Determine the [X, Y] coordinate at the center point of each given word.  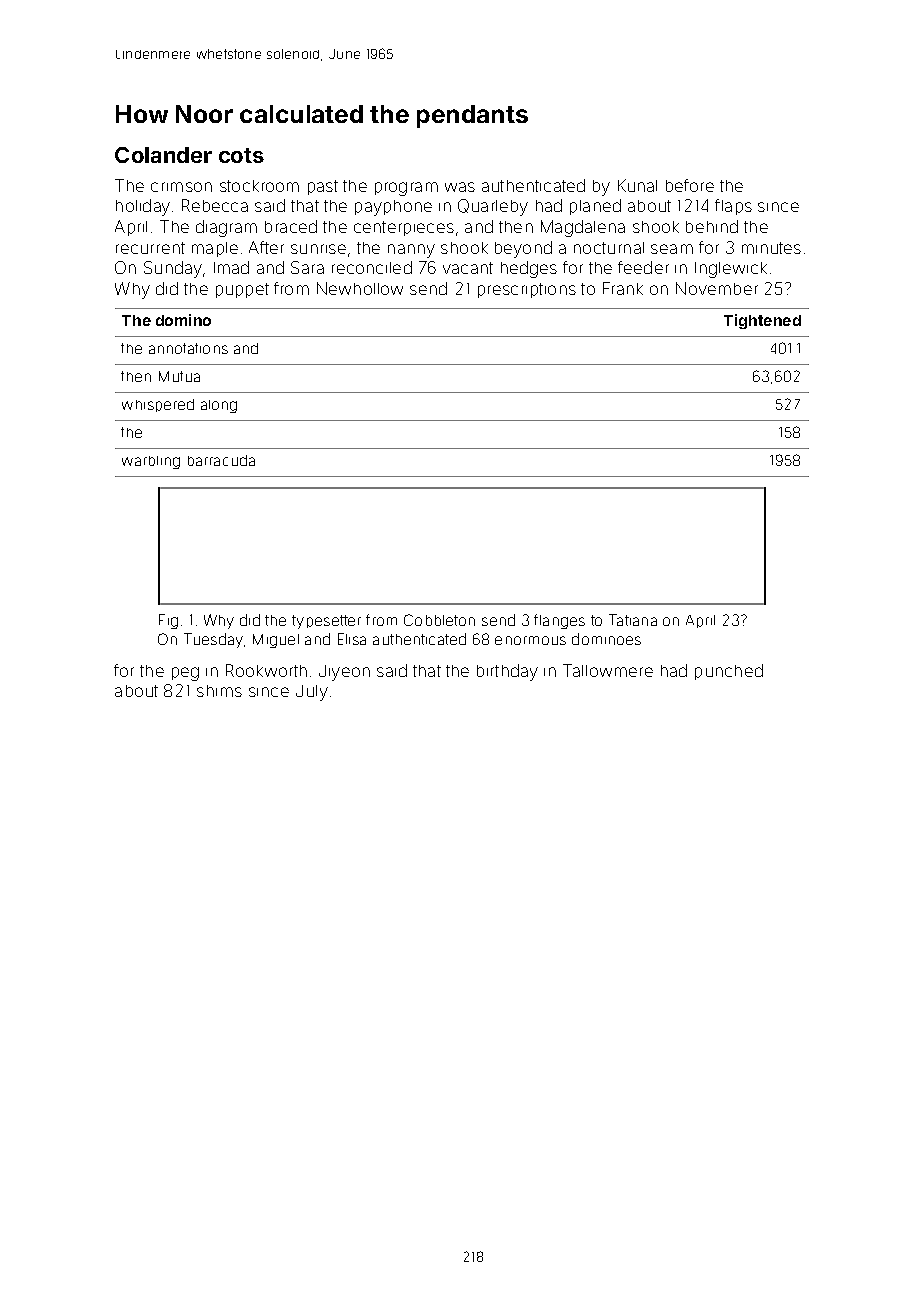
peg [185, 674]
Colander [163, 155]
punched [729, 672]
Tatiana [633, 620]
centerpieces [404, 228]
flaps [733, 207]
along [219, 406]
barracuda [221, 460]
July [312, 693]
